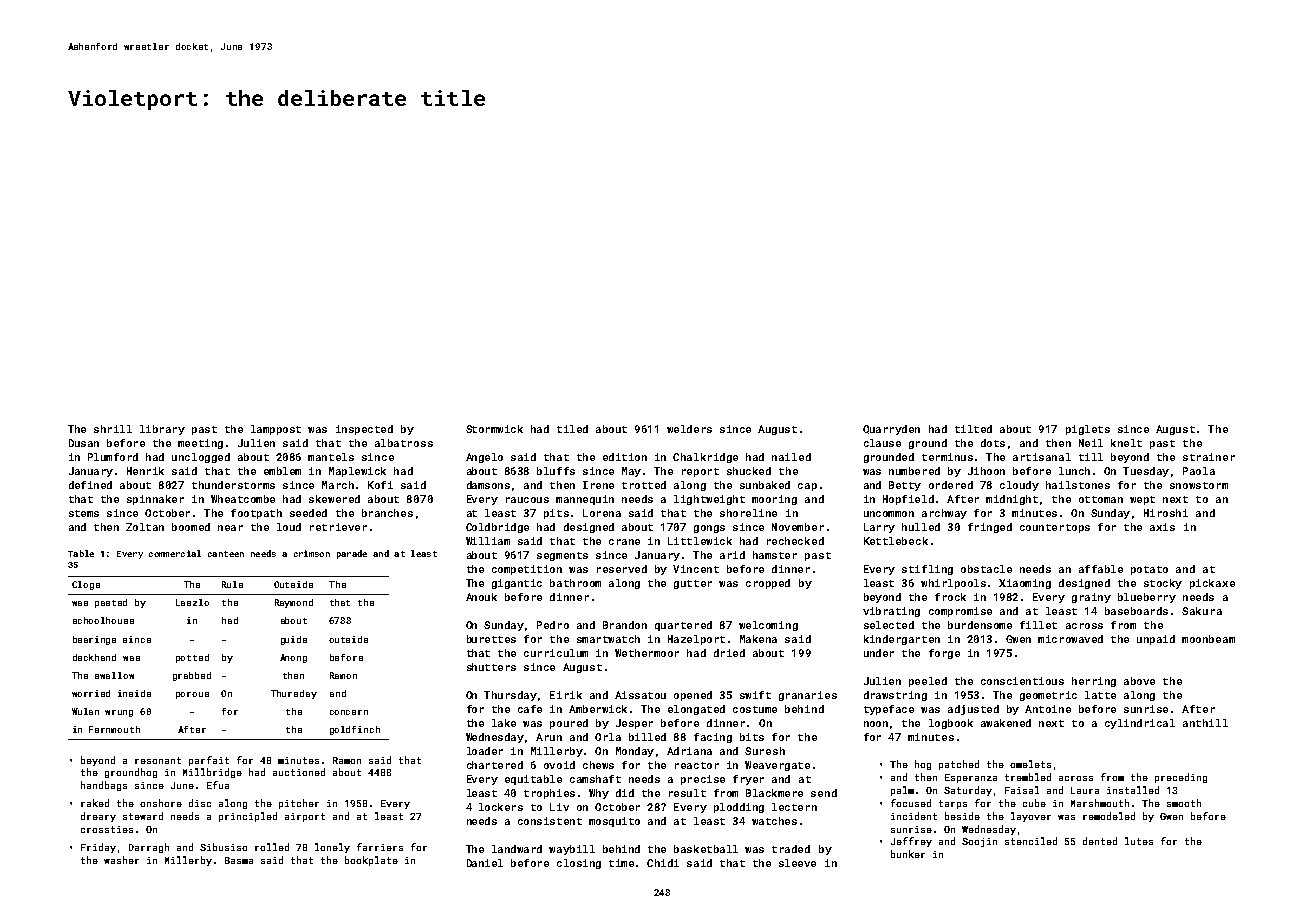 Image resolution: width=1308 pixels, height=924 pixels. I want to click on bookplate, so click(371, 861).
